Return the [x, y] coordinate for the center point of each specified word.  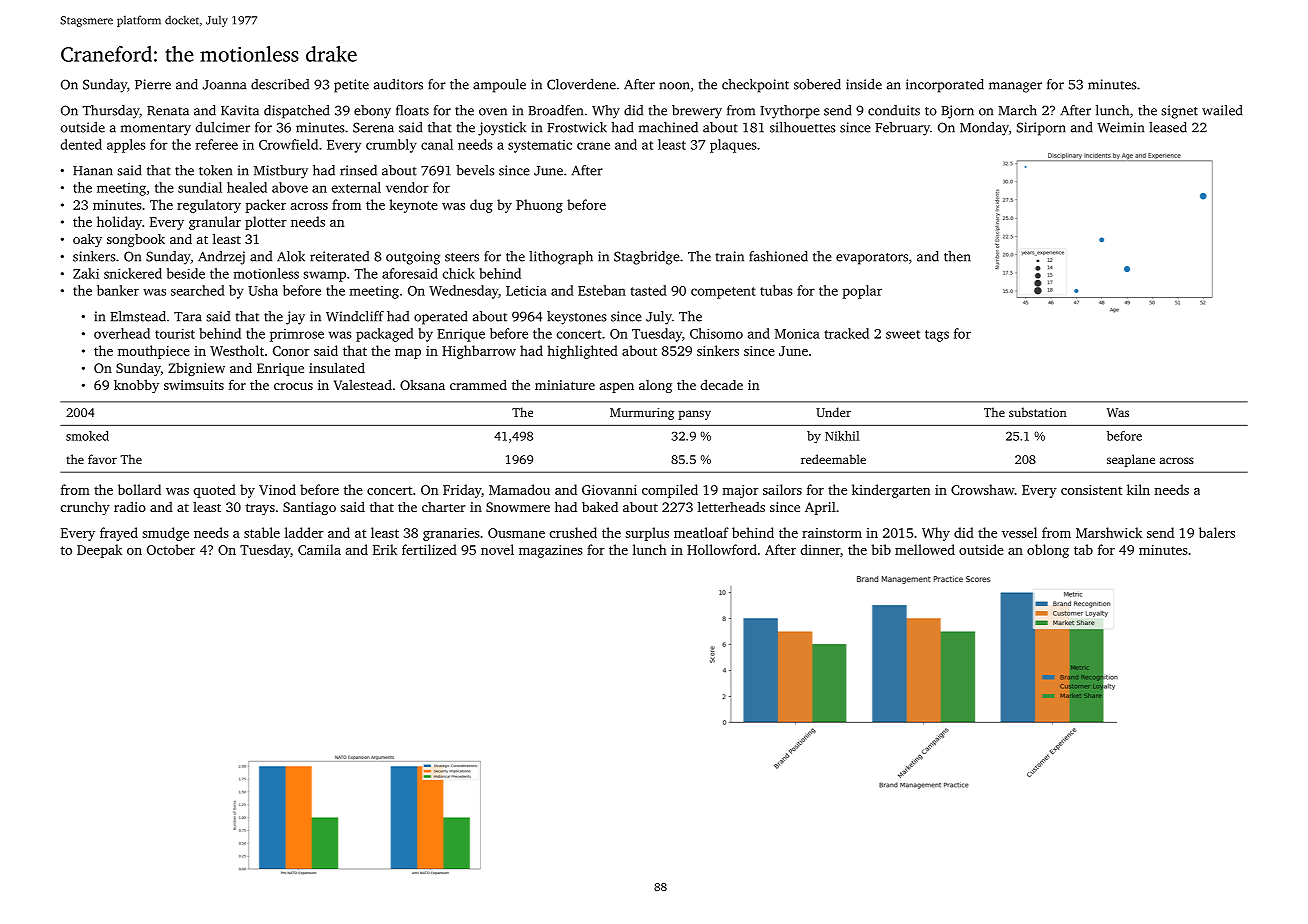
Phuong [539, 206]
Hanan [93, 171]
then [957, 256]
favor [102, 459]
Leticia [526, 290]
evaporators [872, 259]
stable [262, 532]
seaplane [1131, 460]
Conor [291, 351]
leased [1168, 127]
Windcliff [355, 316]
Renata [168, 111]
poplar [862, 292]
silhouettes [803, 127]
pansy [694, 415]
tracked [846, 333]
